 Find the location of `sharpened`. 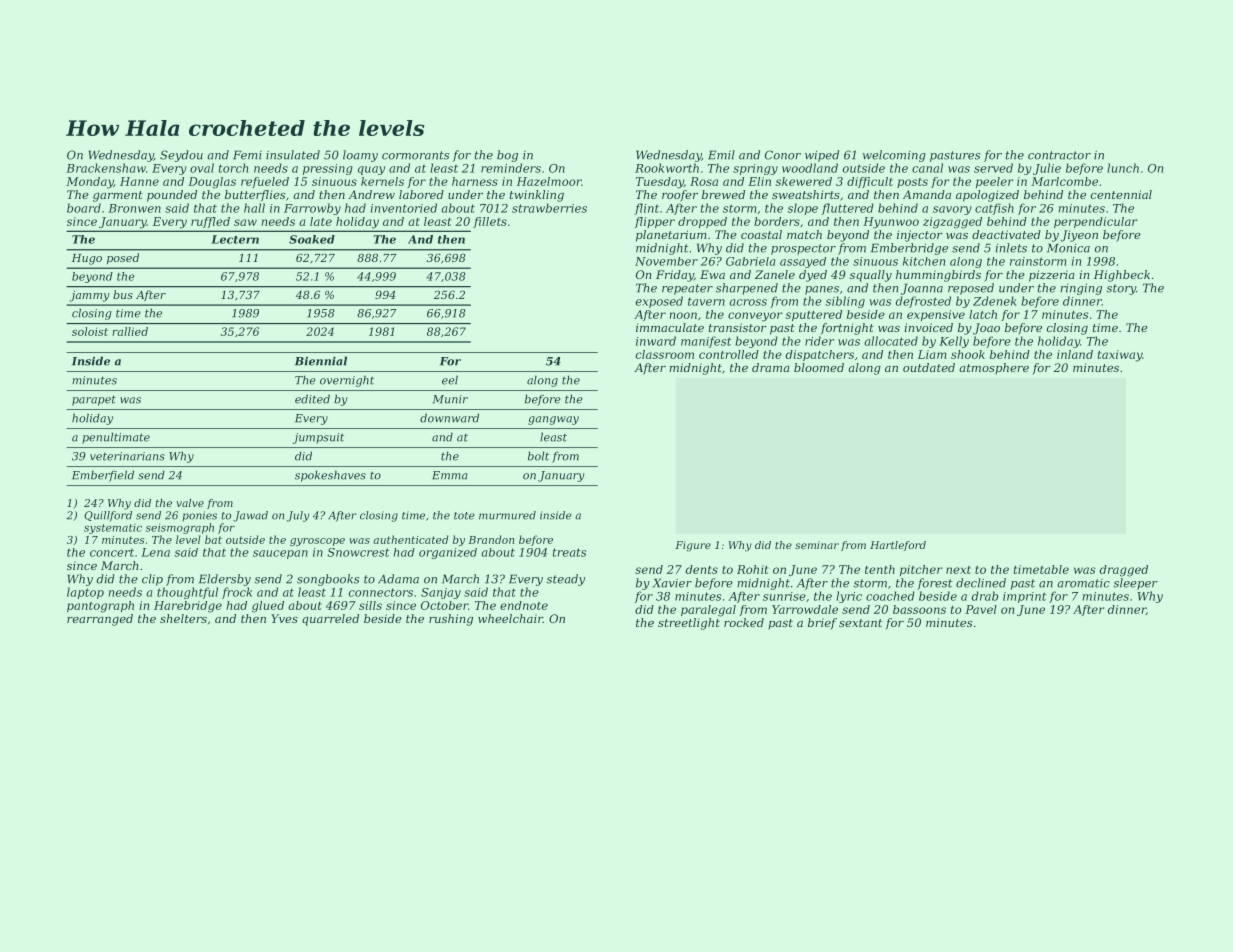

sharpened is located at coordinates (747, 289).
